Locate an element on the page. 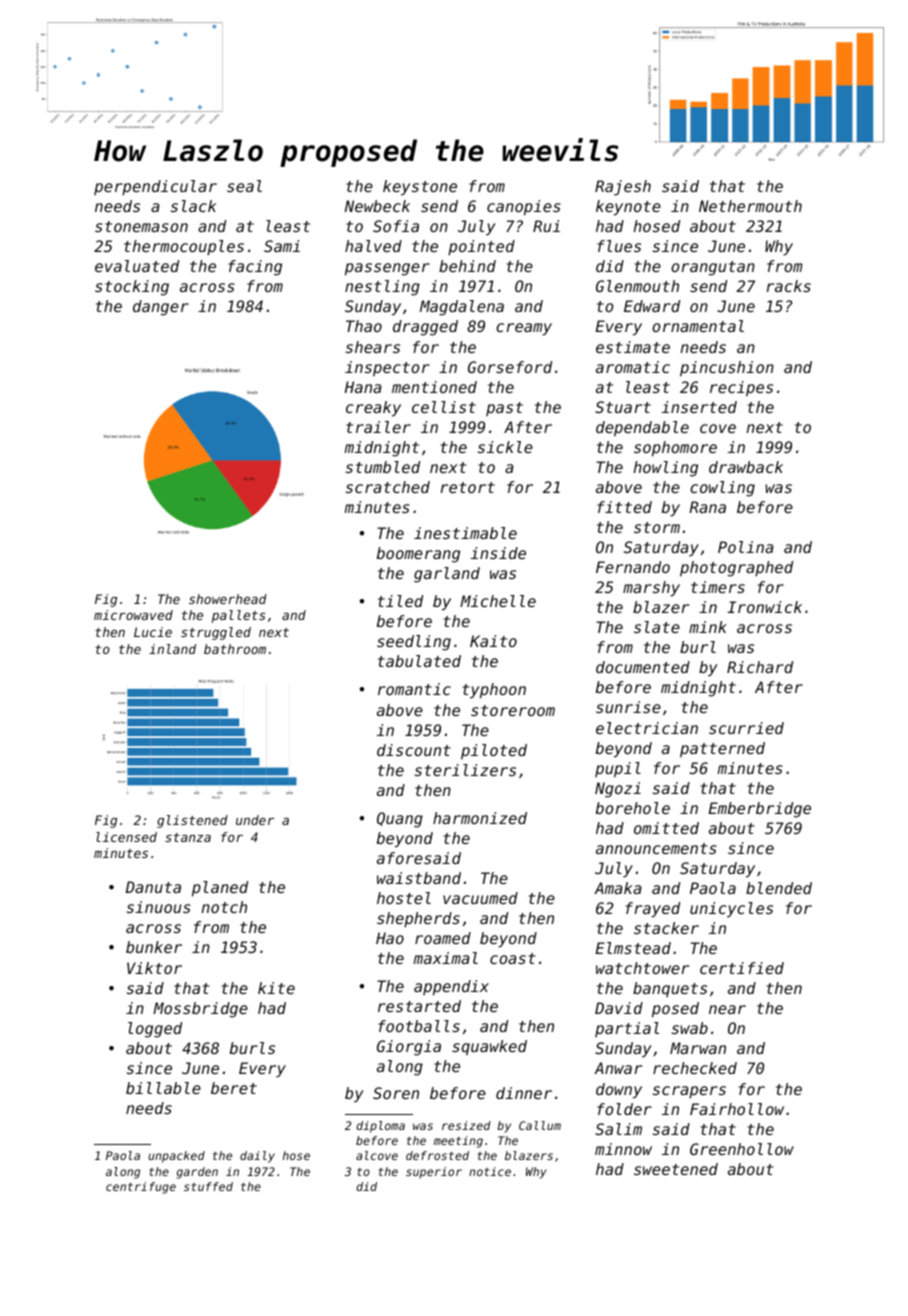 This image has height=1316, width=908. Rana is located at coordinates (707, 507).
